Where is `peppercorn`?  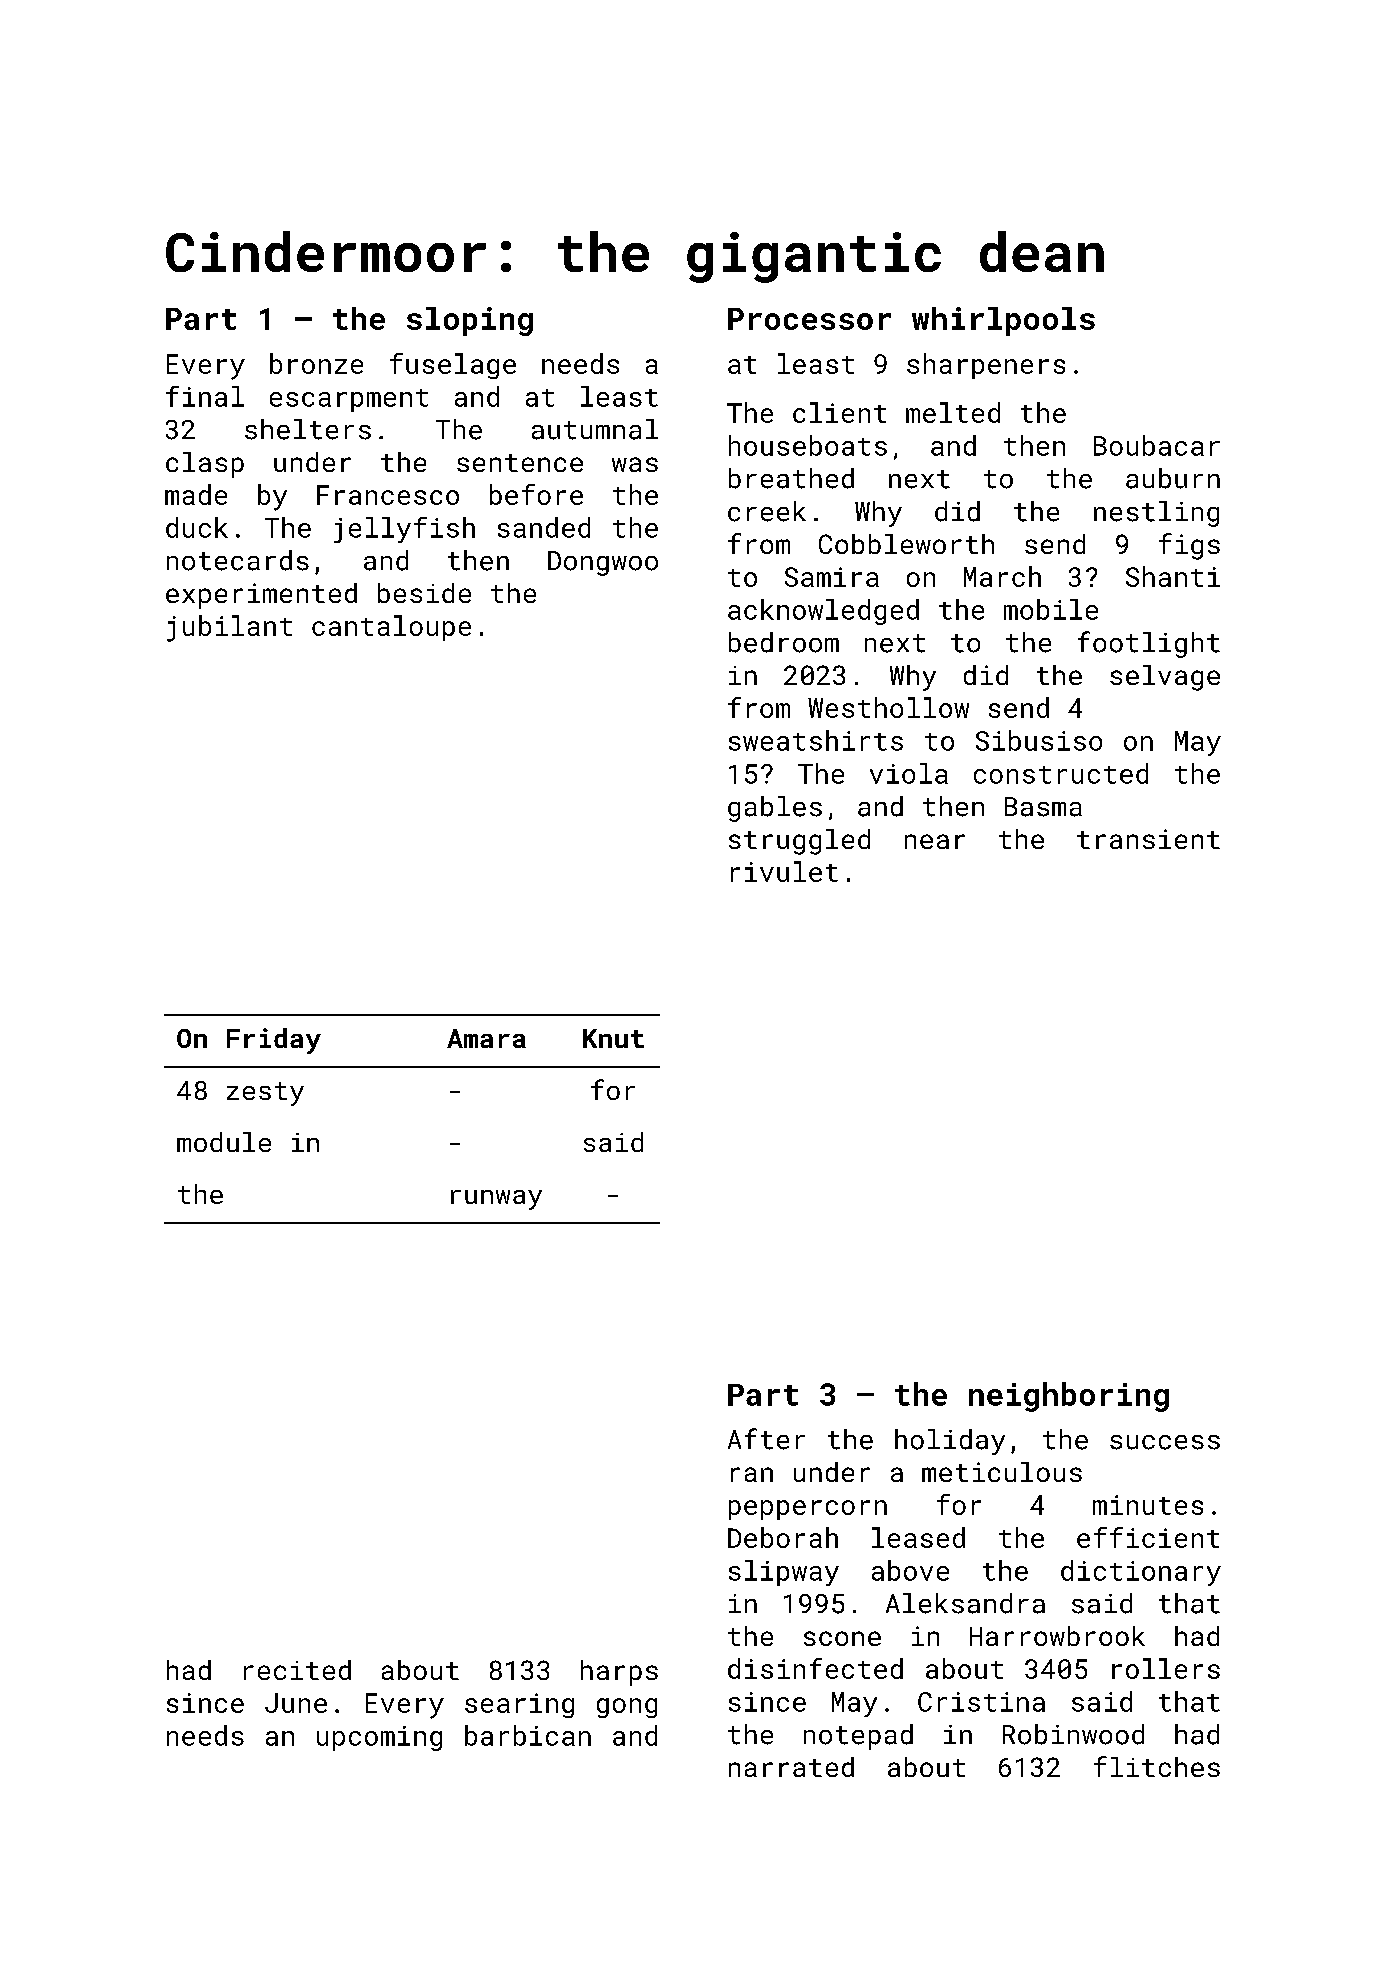 peppercorn is located at coordinates (808, 1510).
